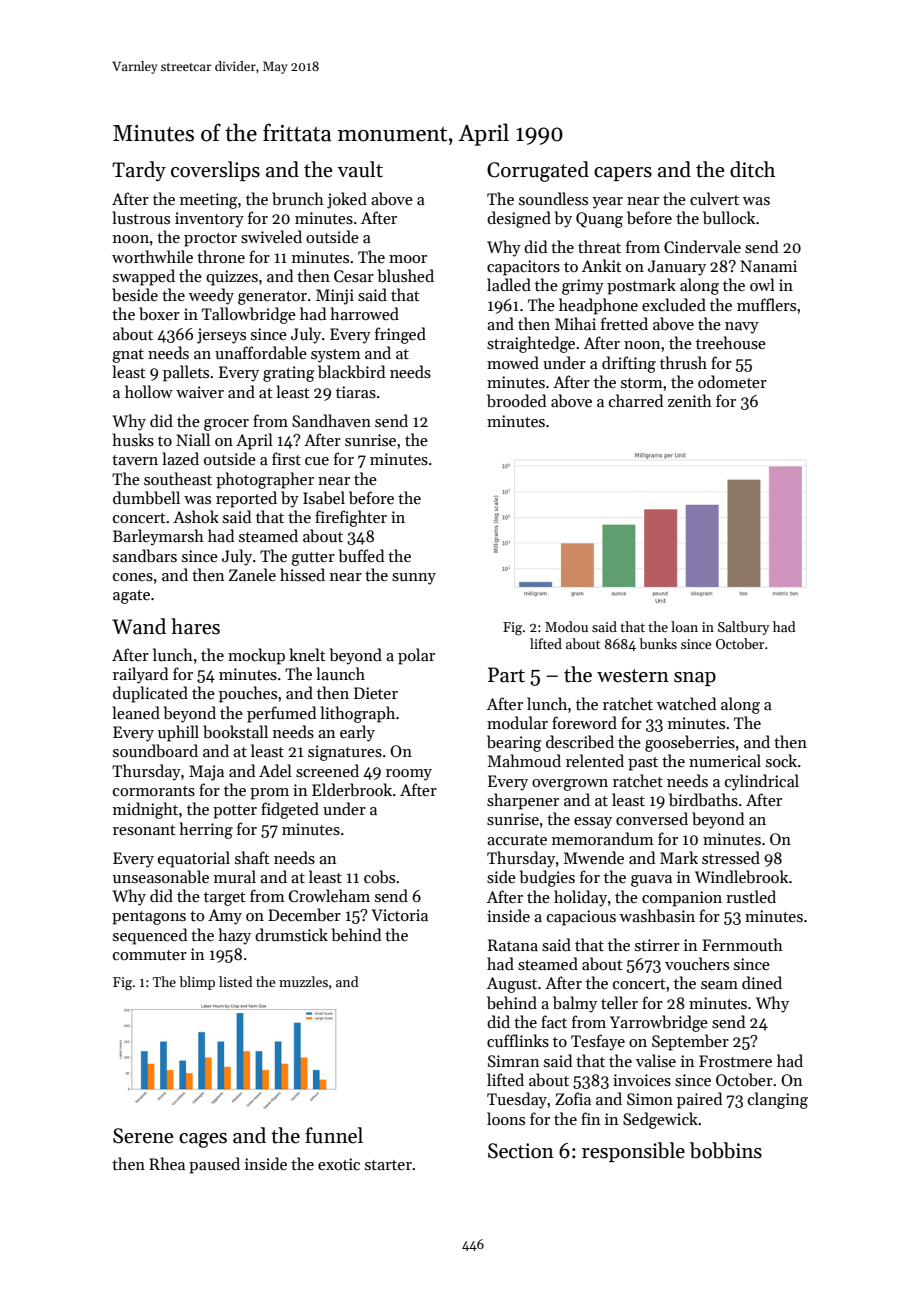 The height and width of the screenshot is (1314, 924). I want to click on commuter, so click(150, 955).
